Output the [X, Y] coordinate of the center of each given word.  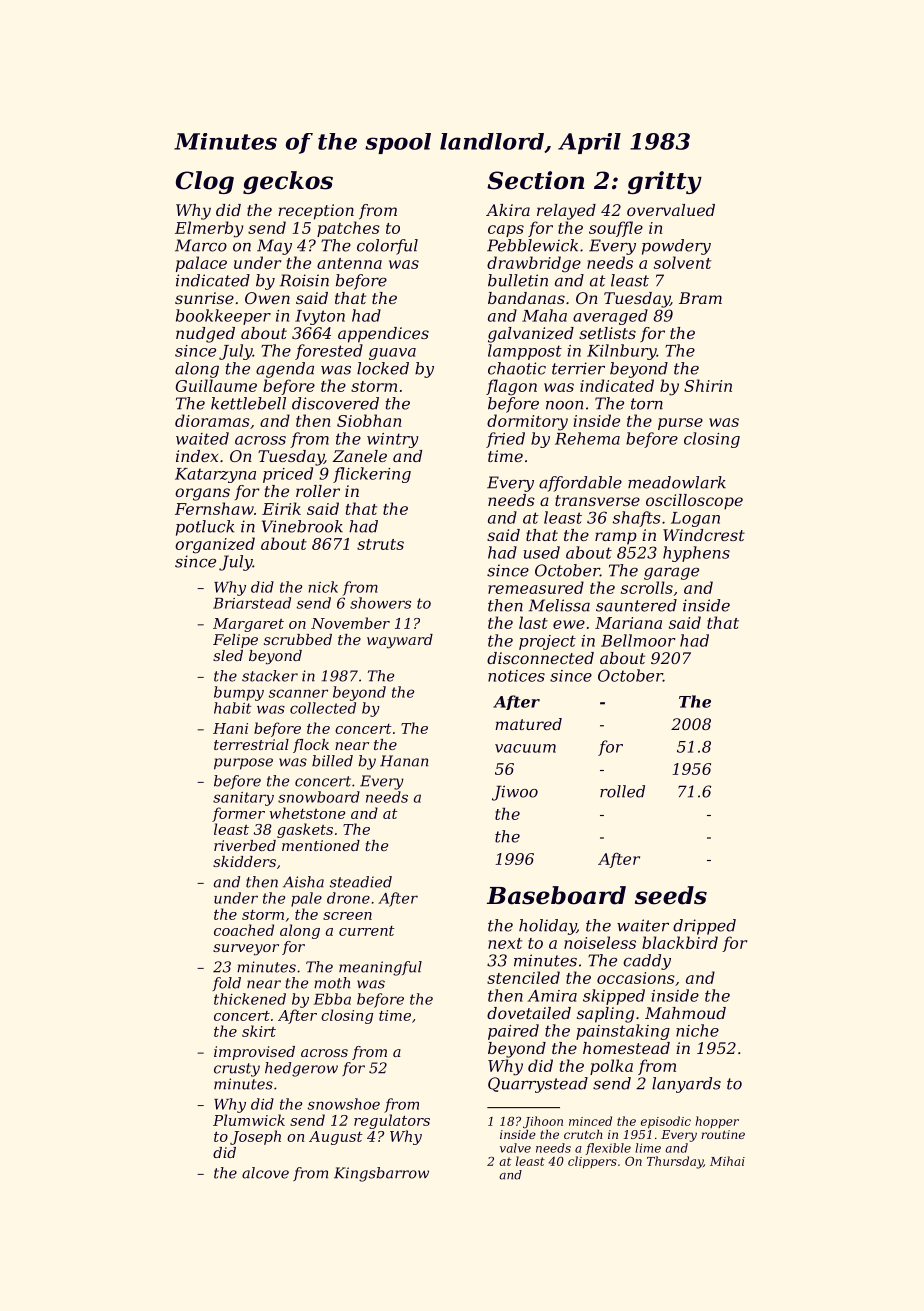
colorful [387, 247]
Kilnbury [622, 352]
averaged [610, 317]
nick [323, 587]
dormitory [527, 422]
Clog [205, 182]
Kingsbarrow [381, 1174]
